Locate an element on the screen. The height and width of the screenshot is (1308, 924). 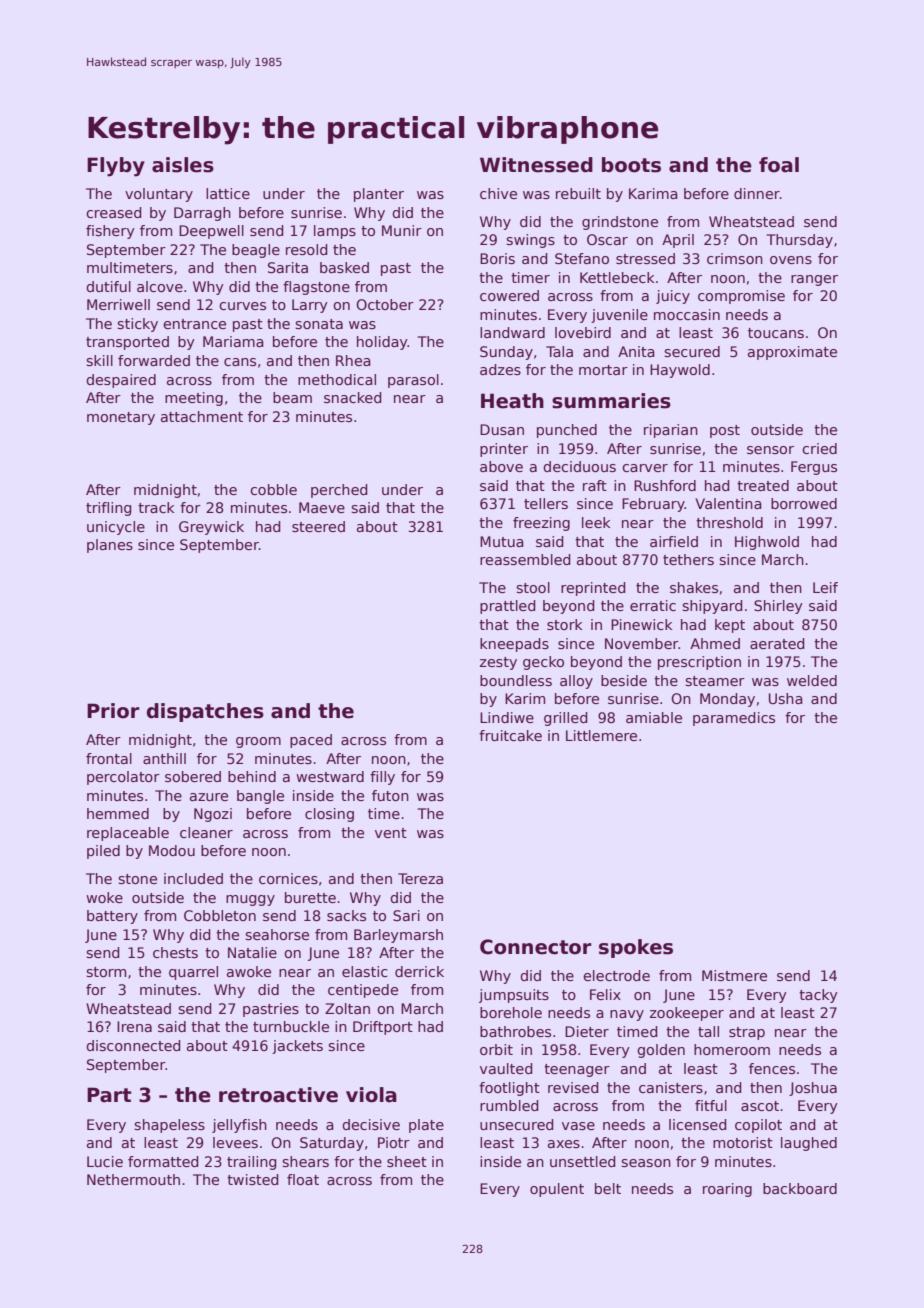
Lindiwe is located at coordinates (507, 717).
